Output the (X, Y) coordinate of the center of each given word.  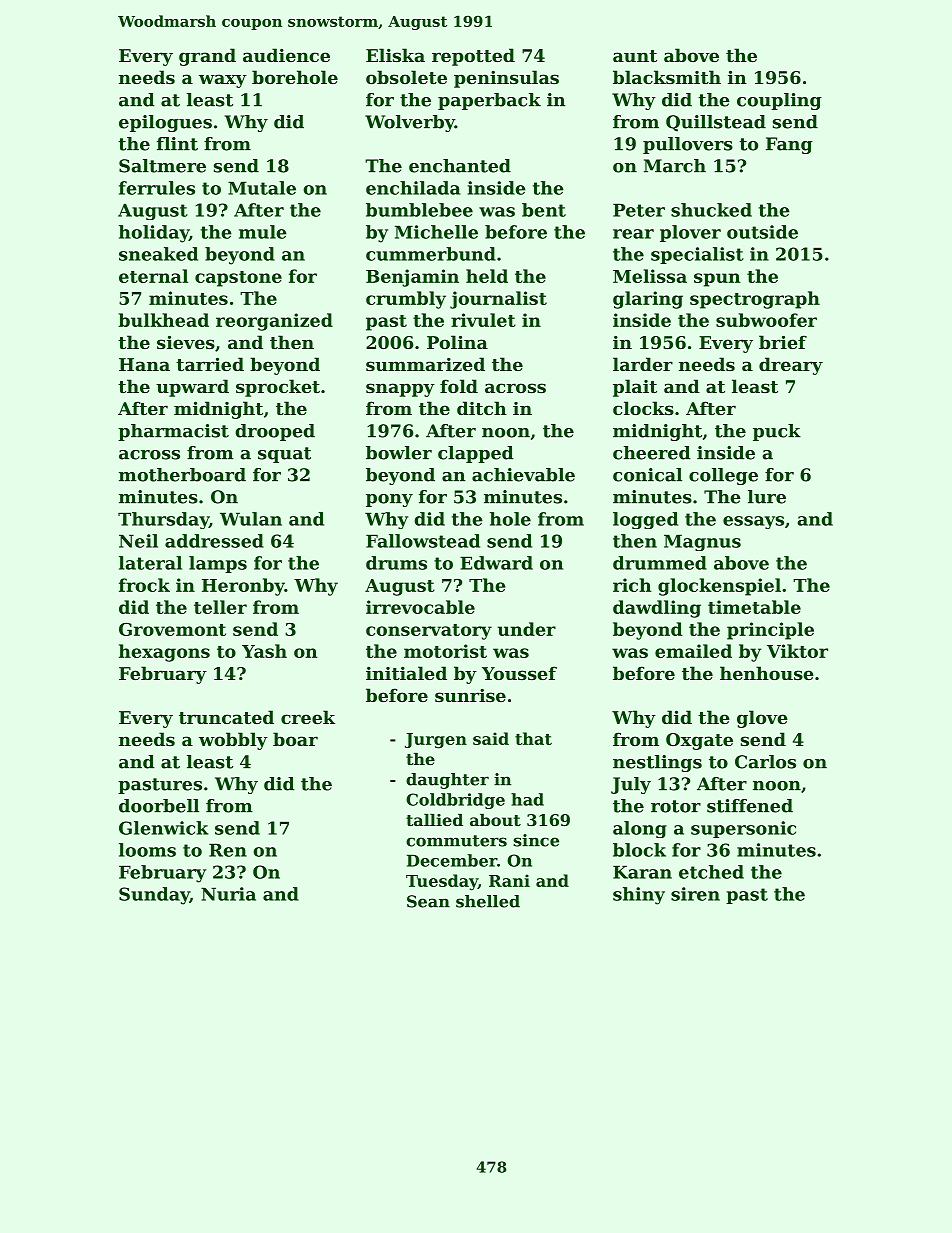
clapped (476, 454)
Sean (428, 901)
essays (753, 522)
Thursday (163, 520)
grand (207, 57)
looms (147, 850)
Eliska (395, 55)
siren (695, 894)
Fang (789, 145)
